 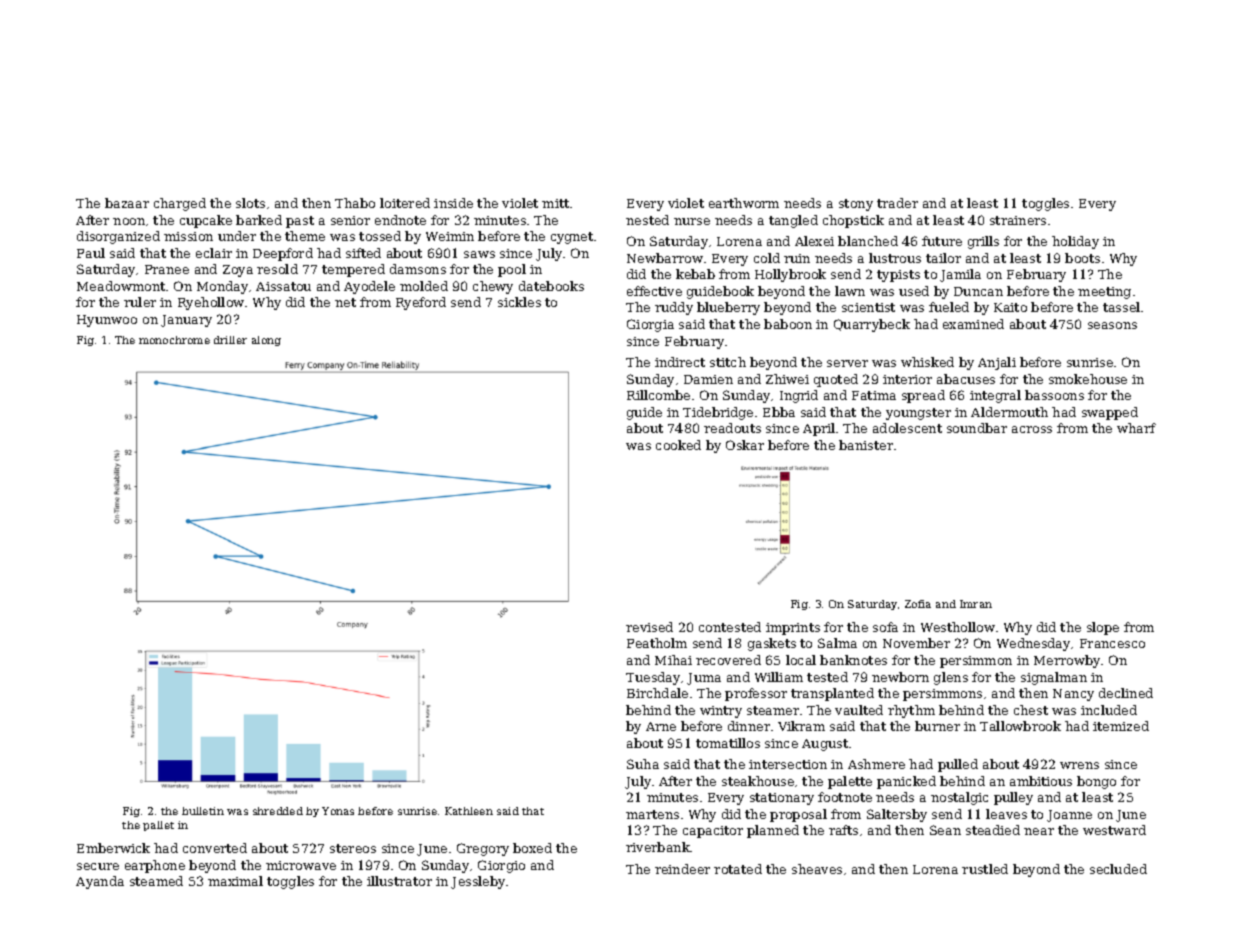 What do you see at coordinates (657, 693) in the image?
I see `Birchdale` at bounding box center [657, 693].
